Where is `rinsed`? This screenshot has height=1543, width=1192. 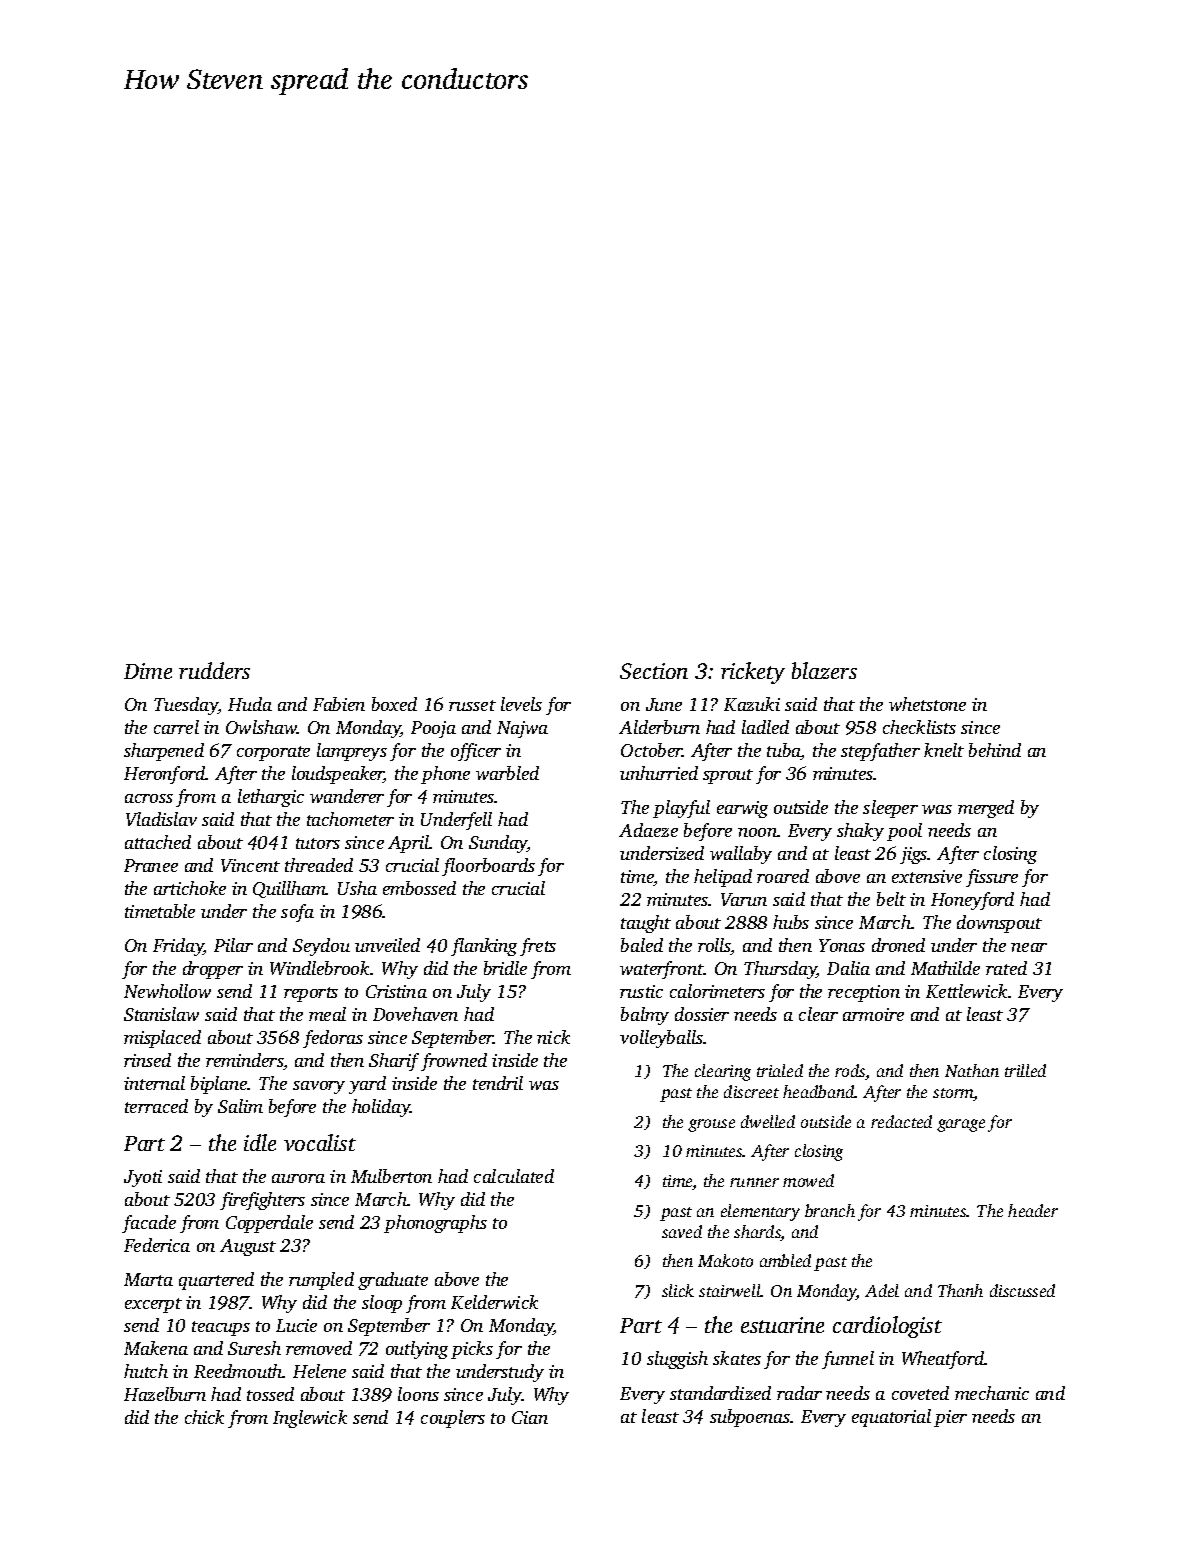
rinsed is located at coordinates (147, 1060).
